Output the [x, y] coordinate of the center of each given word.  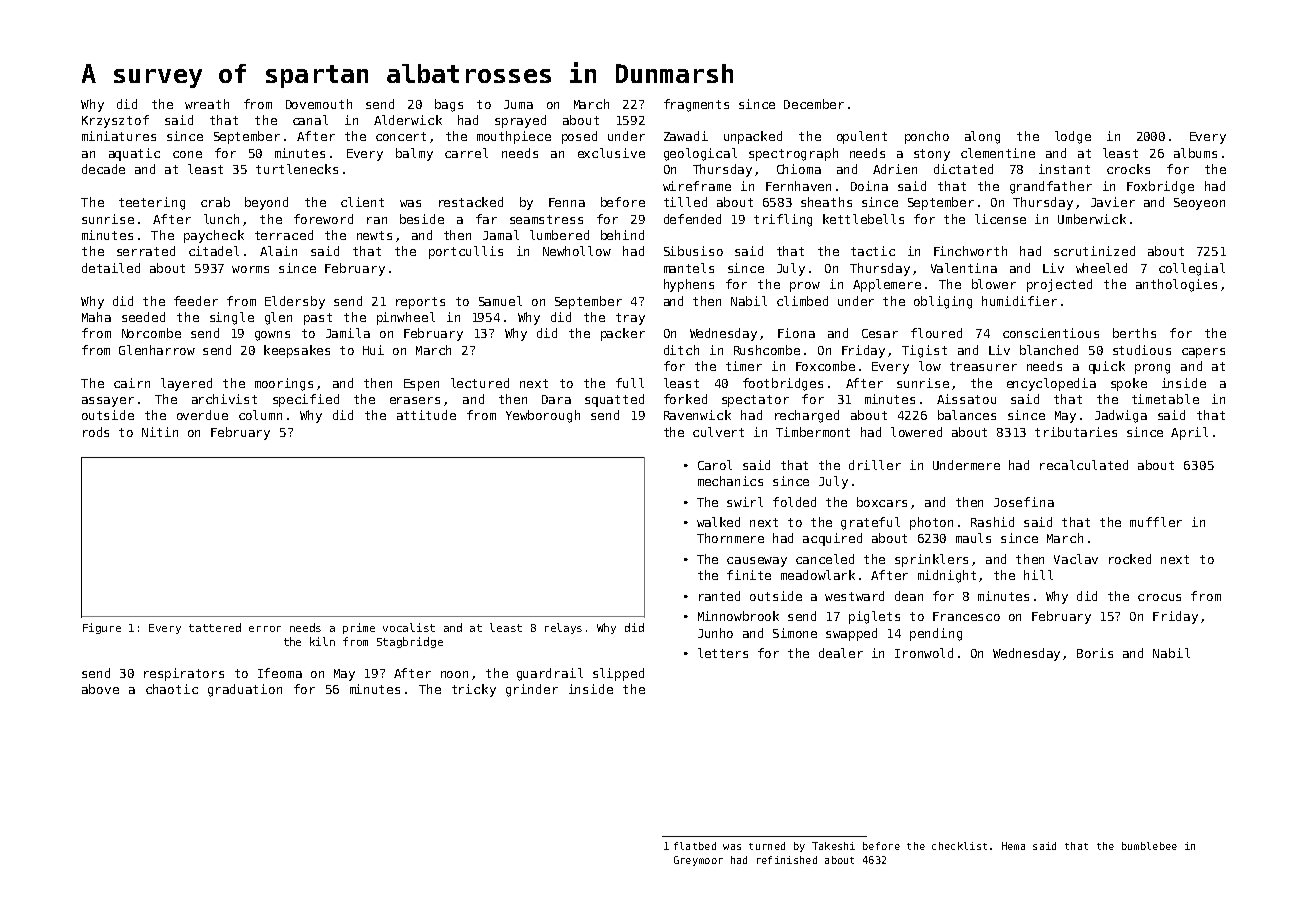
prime [359, 628]
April [1189, 433]
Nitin [160, 432]
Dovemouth [319, 104]
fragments [696, 105]
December [814, 104]
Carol [715, 465]
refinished [787, 860]
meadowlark [818, 575]
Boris [1095, 653]
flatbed [695, 846]
